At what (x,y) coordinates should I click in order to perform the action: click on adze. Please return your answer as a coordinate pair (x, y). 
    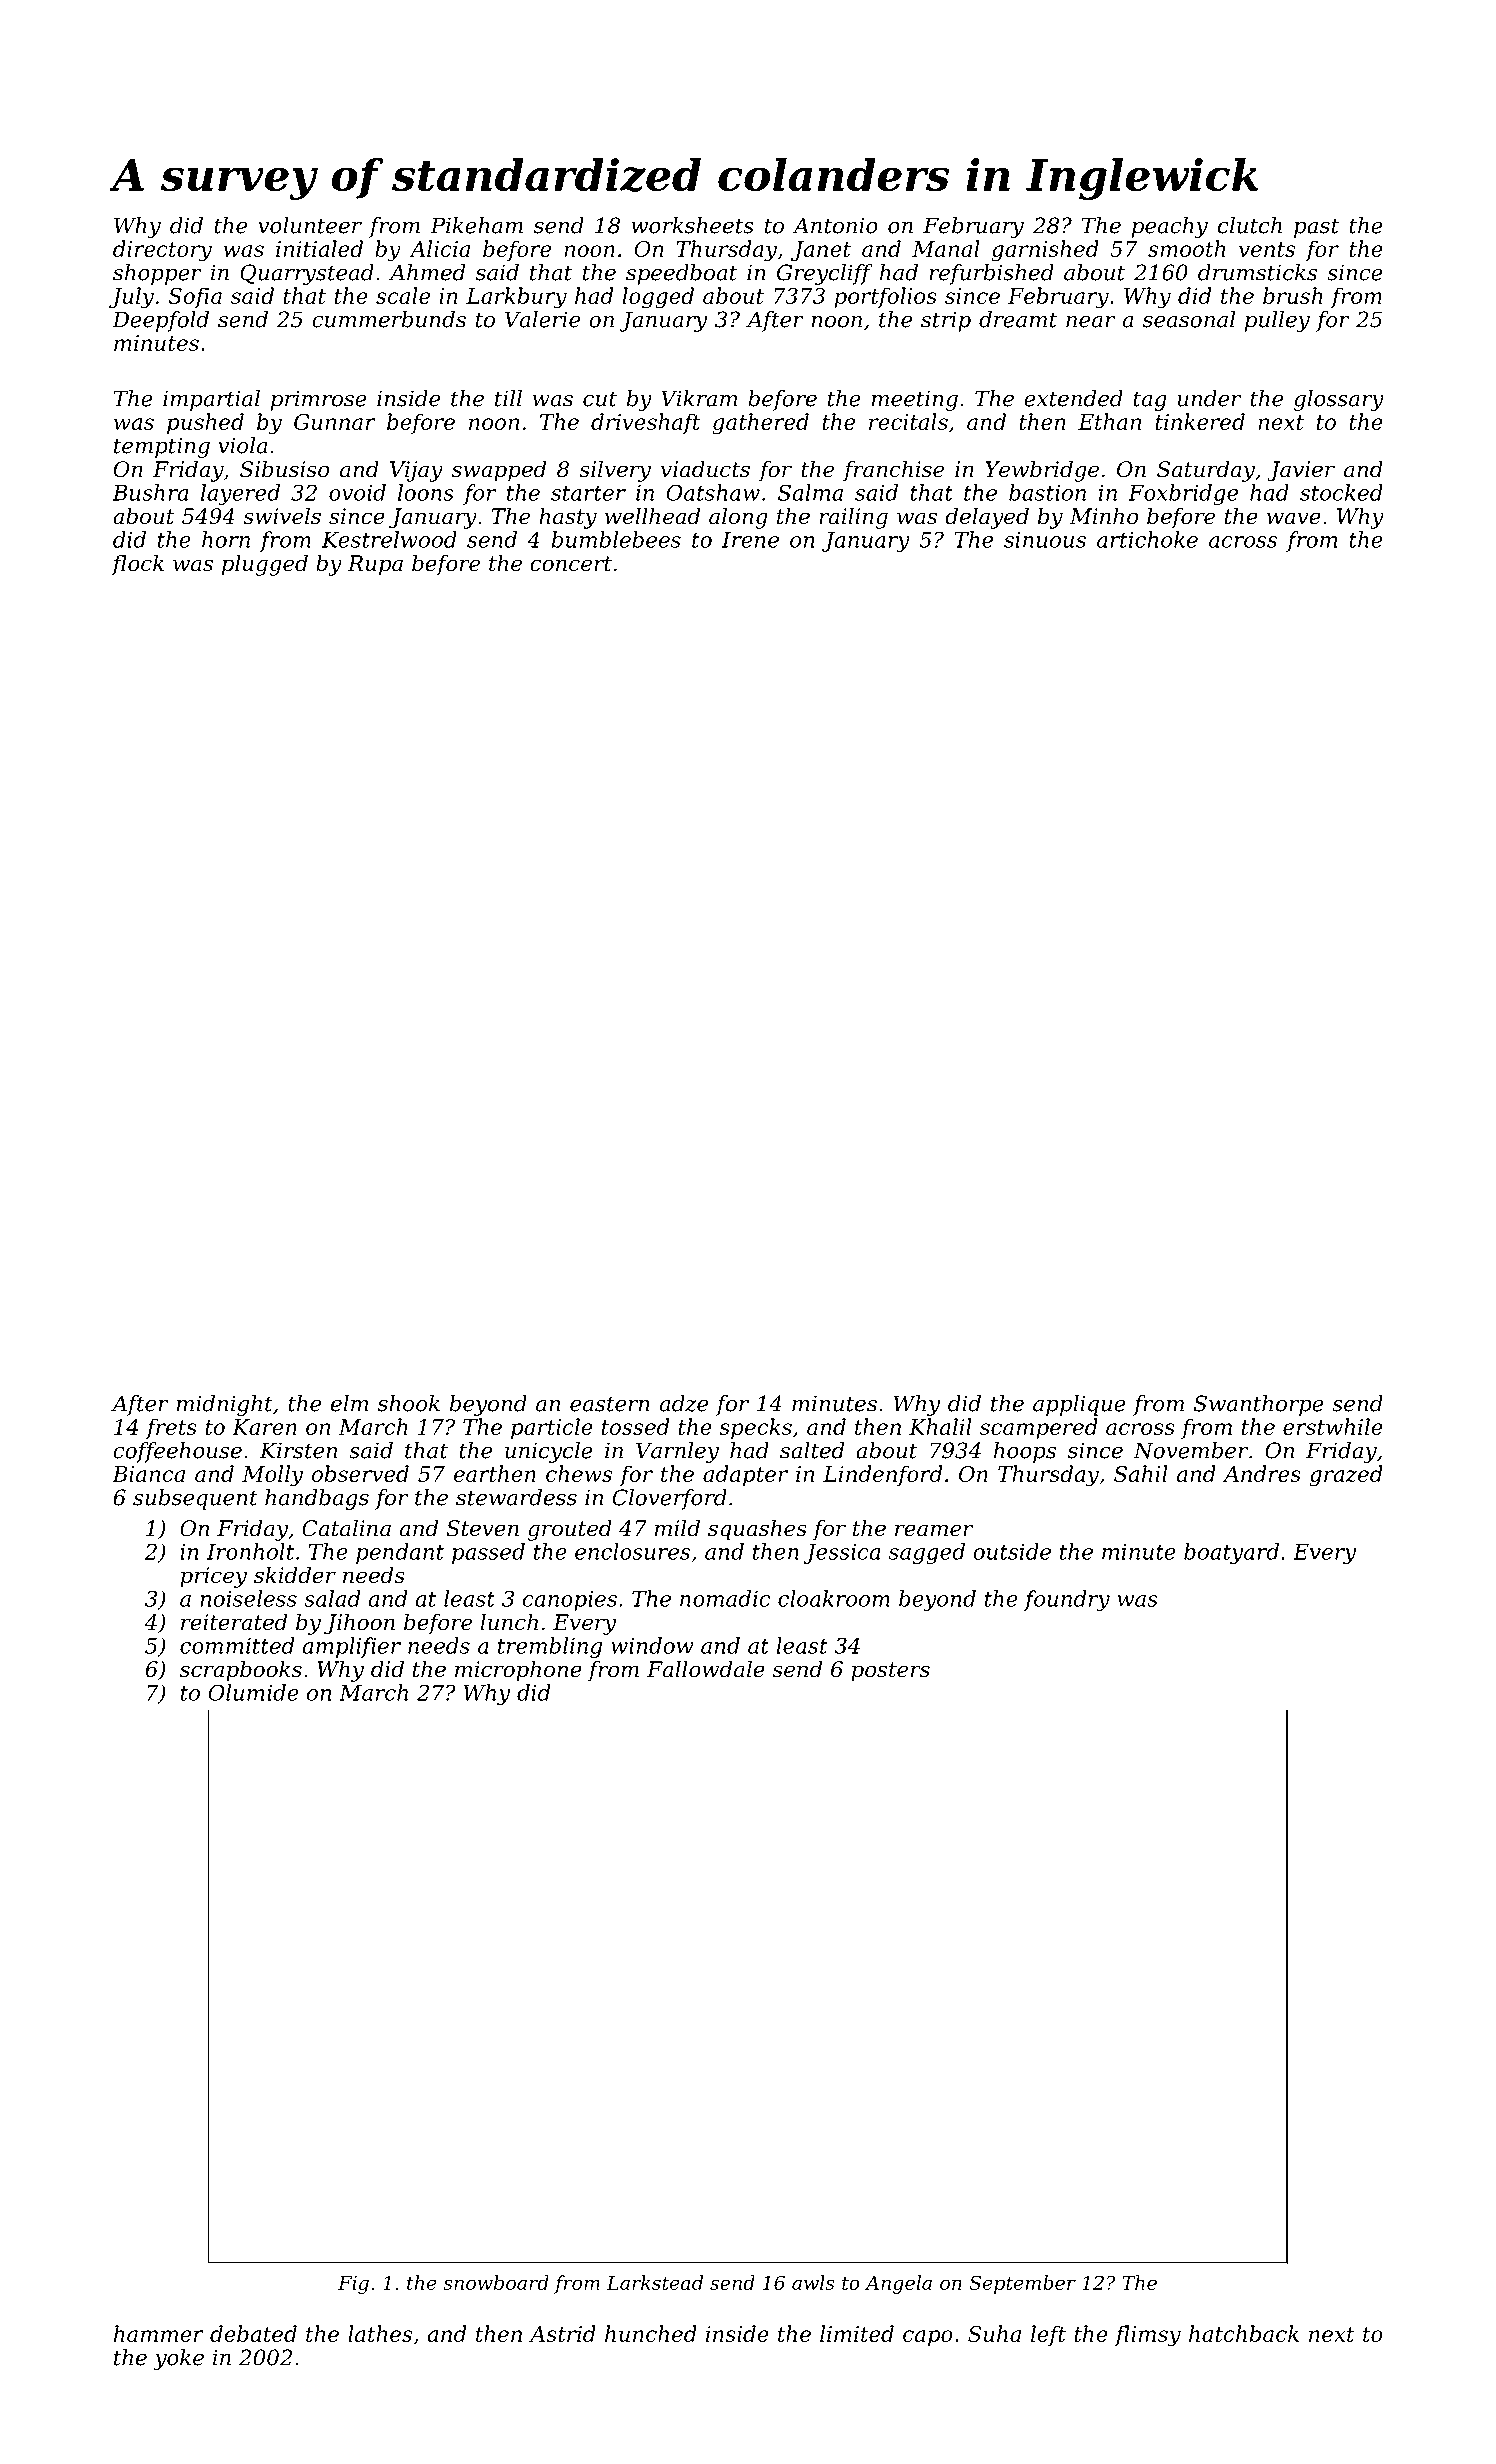
    Looking at the image, I should click on (684, 1403).
